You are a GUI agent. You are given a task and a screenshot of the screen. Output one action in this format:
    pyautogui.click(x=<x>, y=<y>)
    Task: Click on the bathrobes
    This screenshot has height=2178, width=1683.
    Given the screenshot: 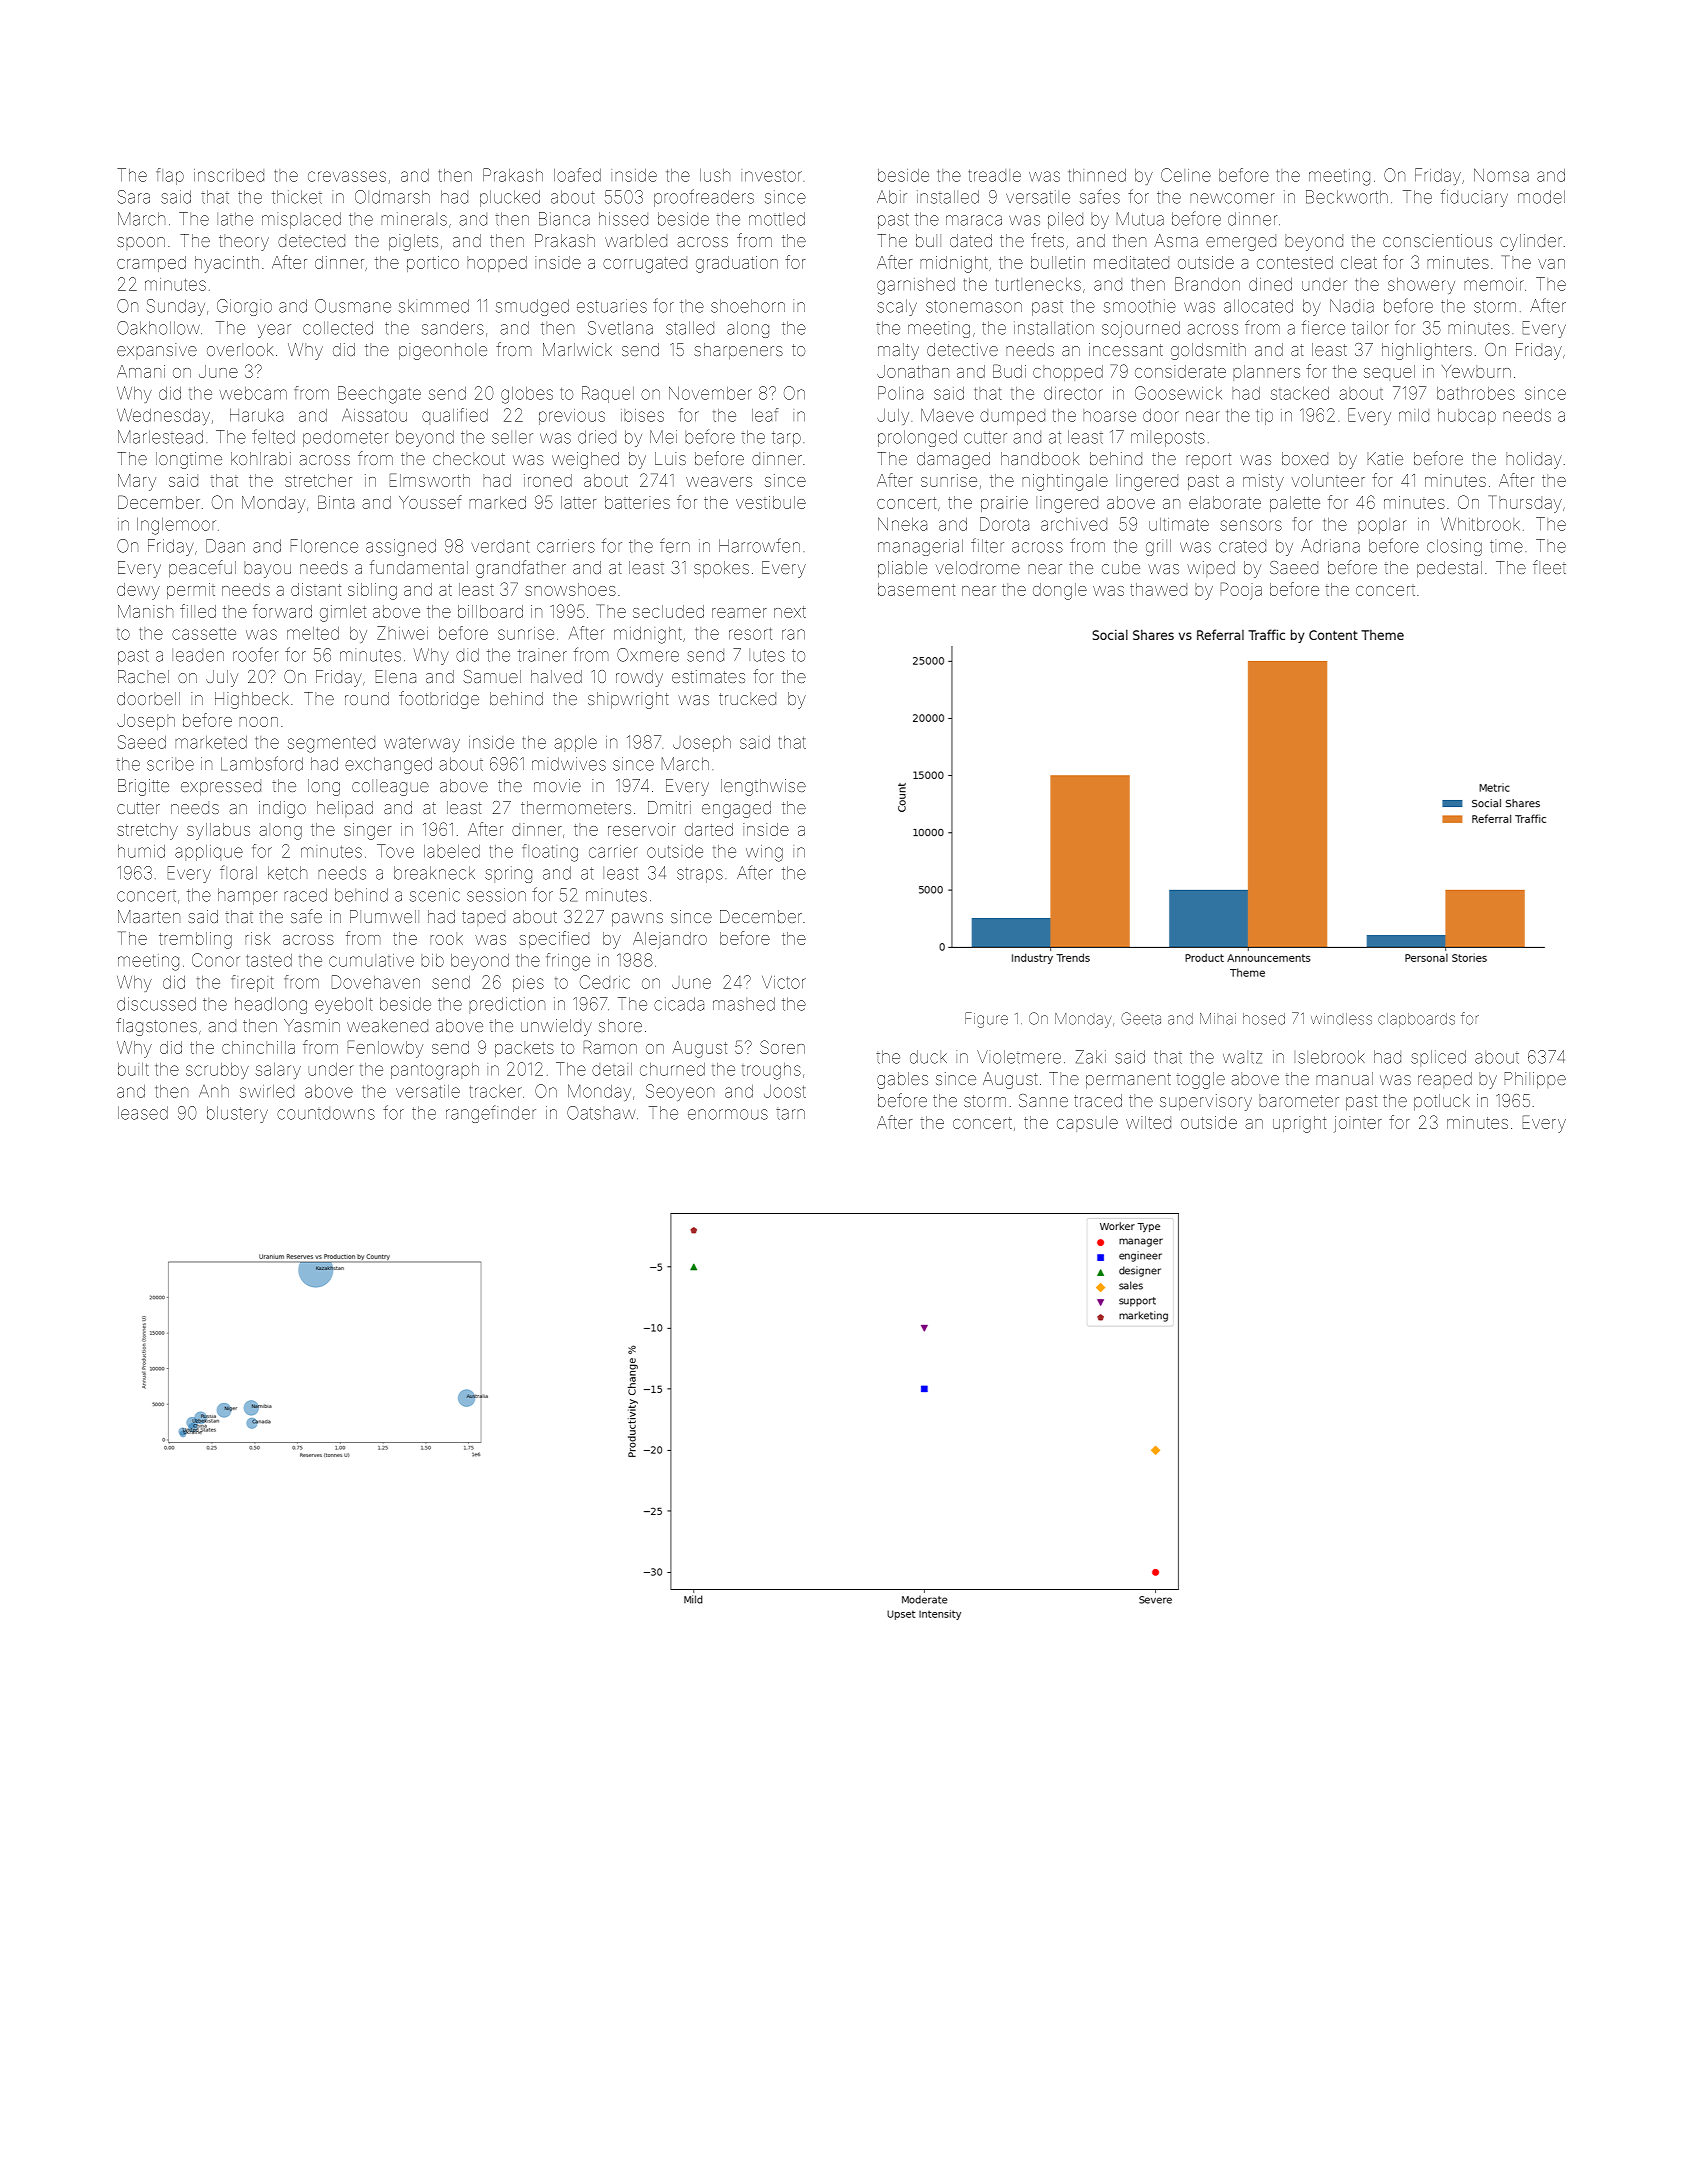 What is the action you would take?
    pyautogui.click(x=1476, y=393)
